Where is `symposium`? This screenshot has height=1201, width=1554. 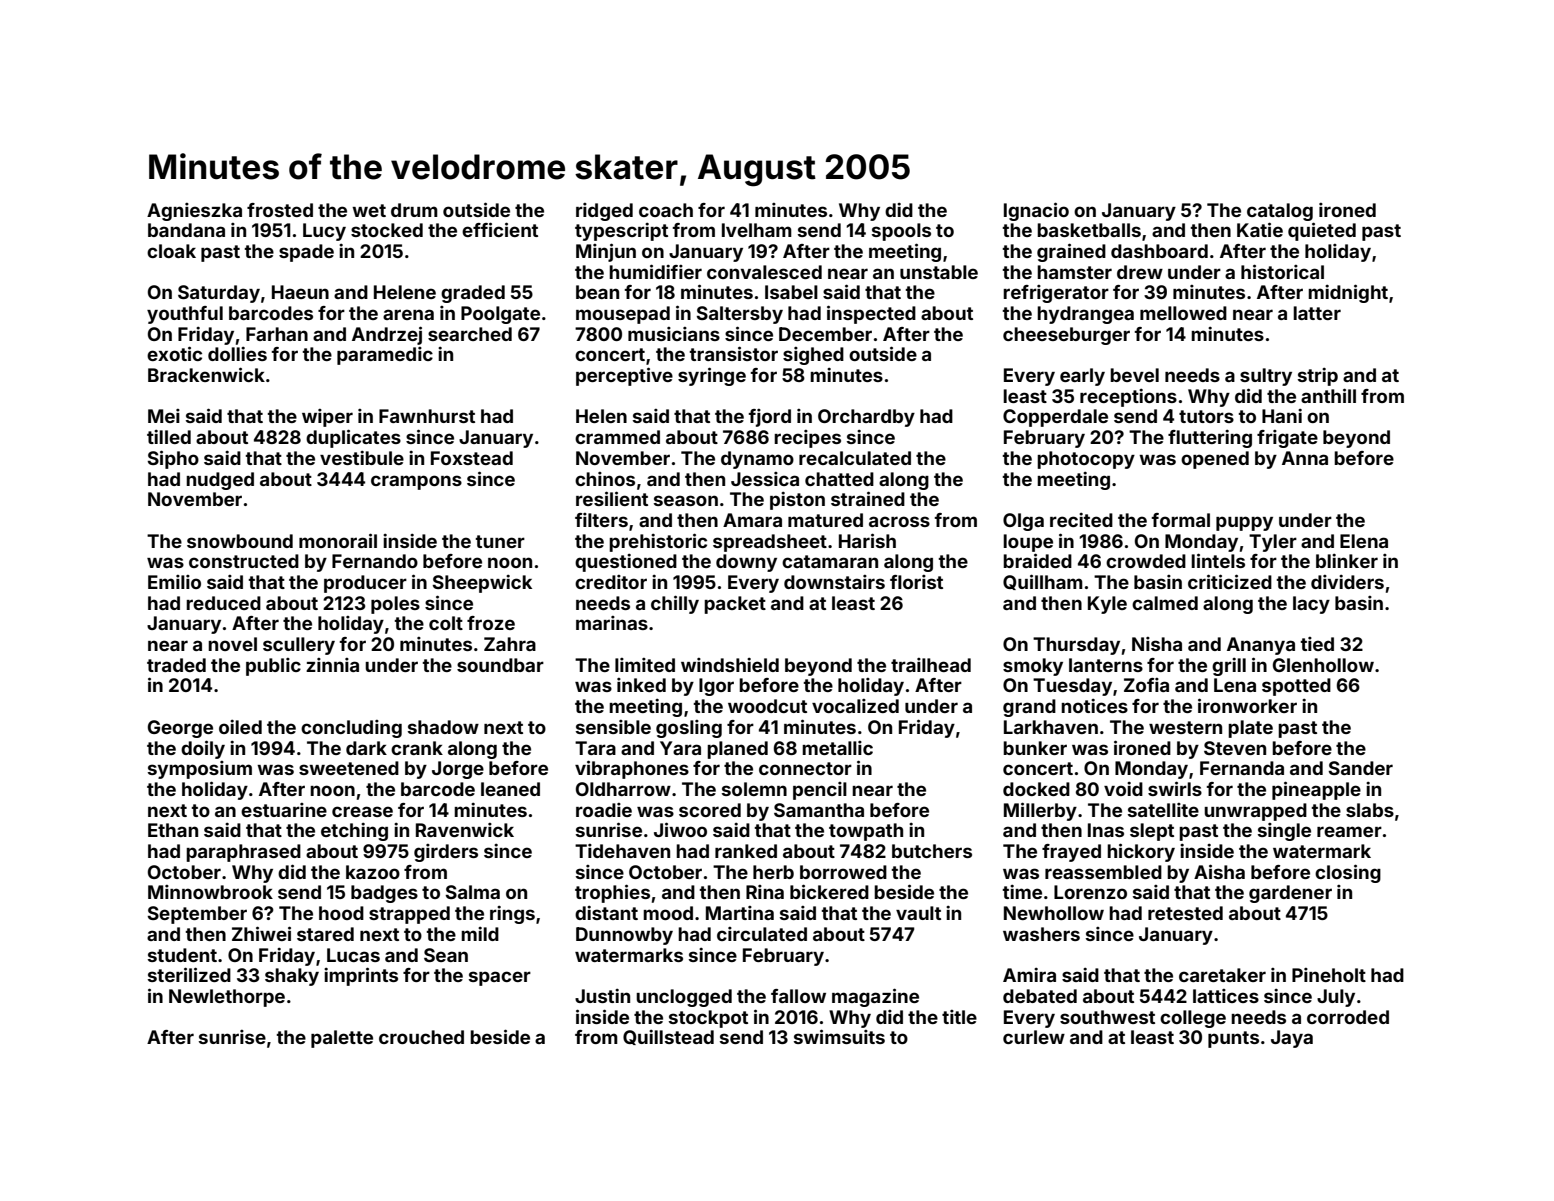
symposium is located at coordinates (200, 770).
